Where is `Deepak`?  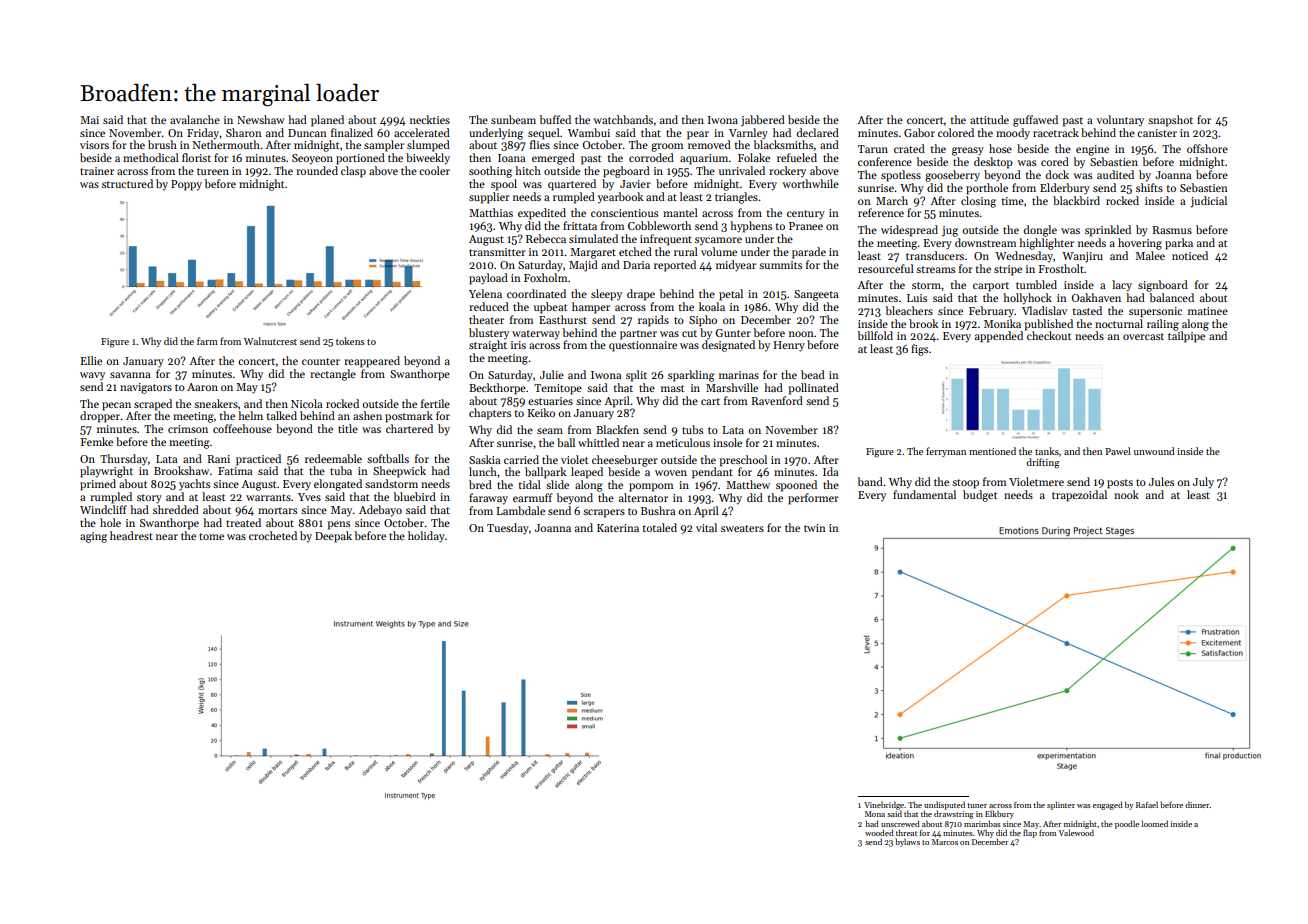 Deepak is located at coordinates (333, 537).
